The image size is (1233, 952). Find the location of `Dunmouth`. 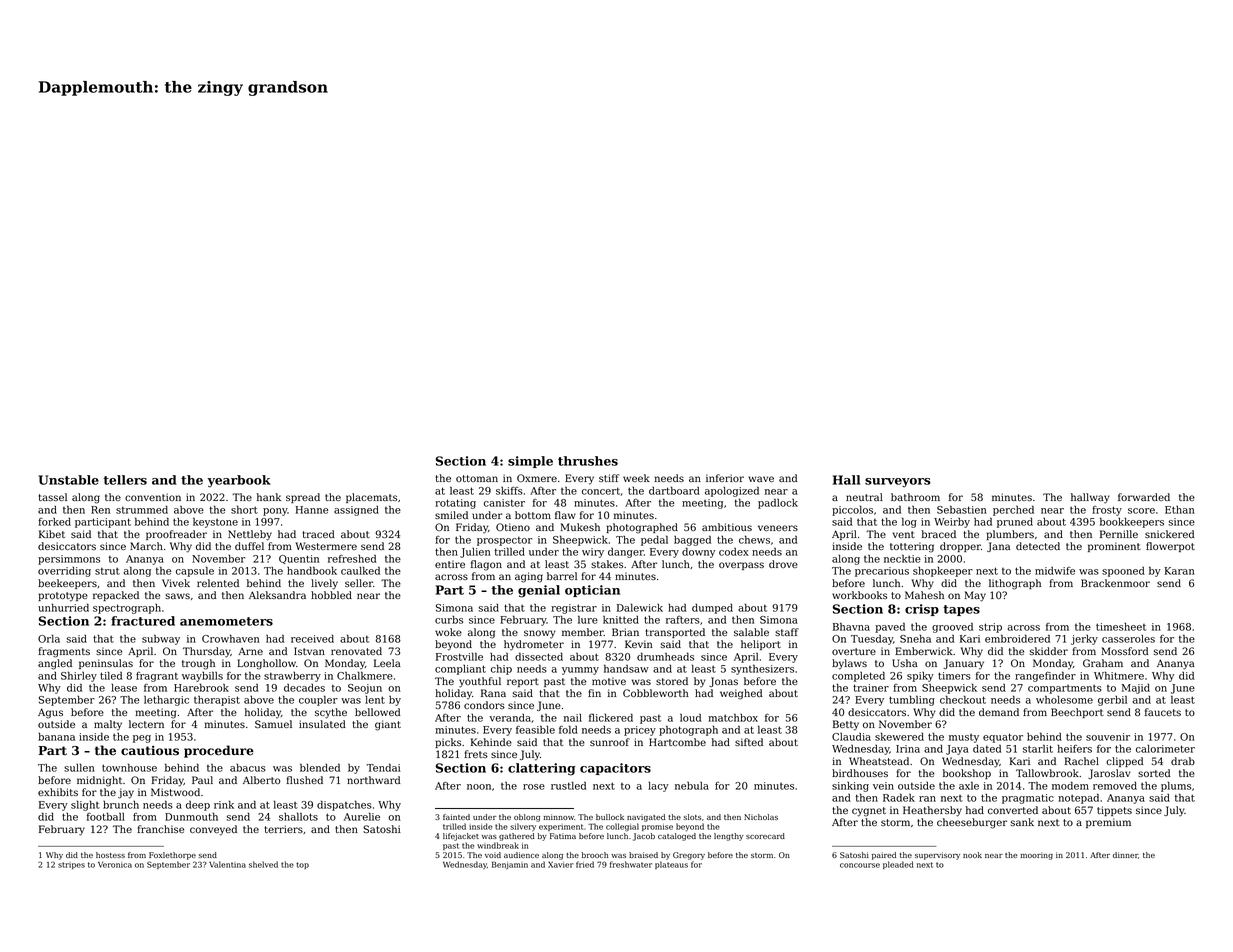

Dunmouth is located at coordinates (191, 817).
